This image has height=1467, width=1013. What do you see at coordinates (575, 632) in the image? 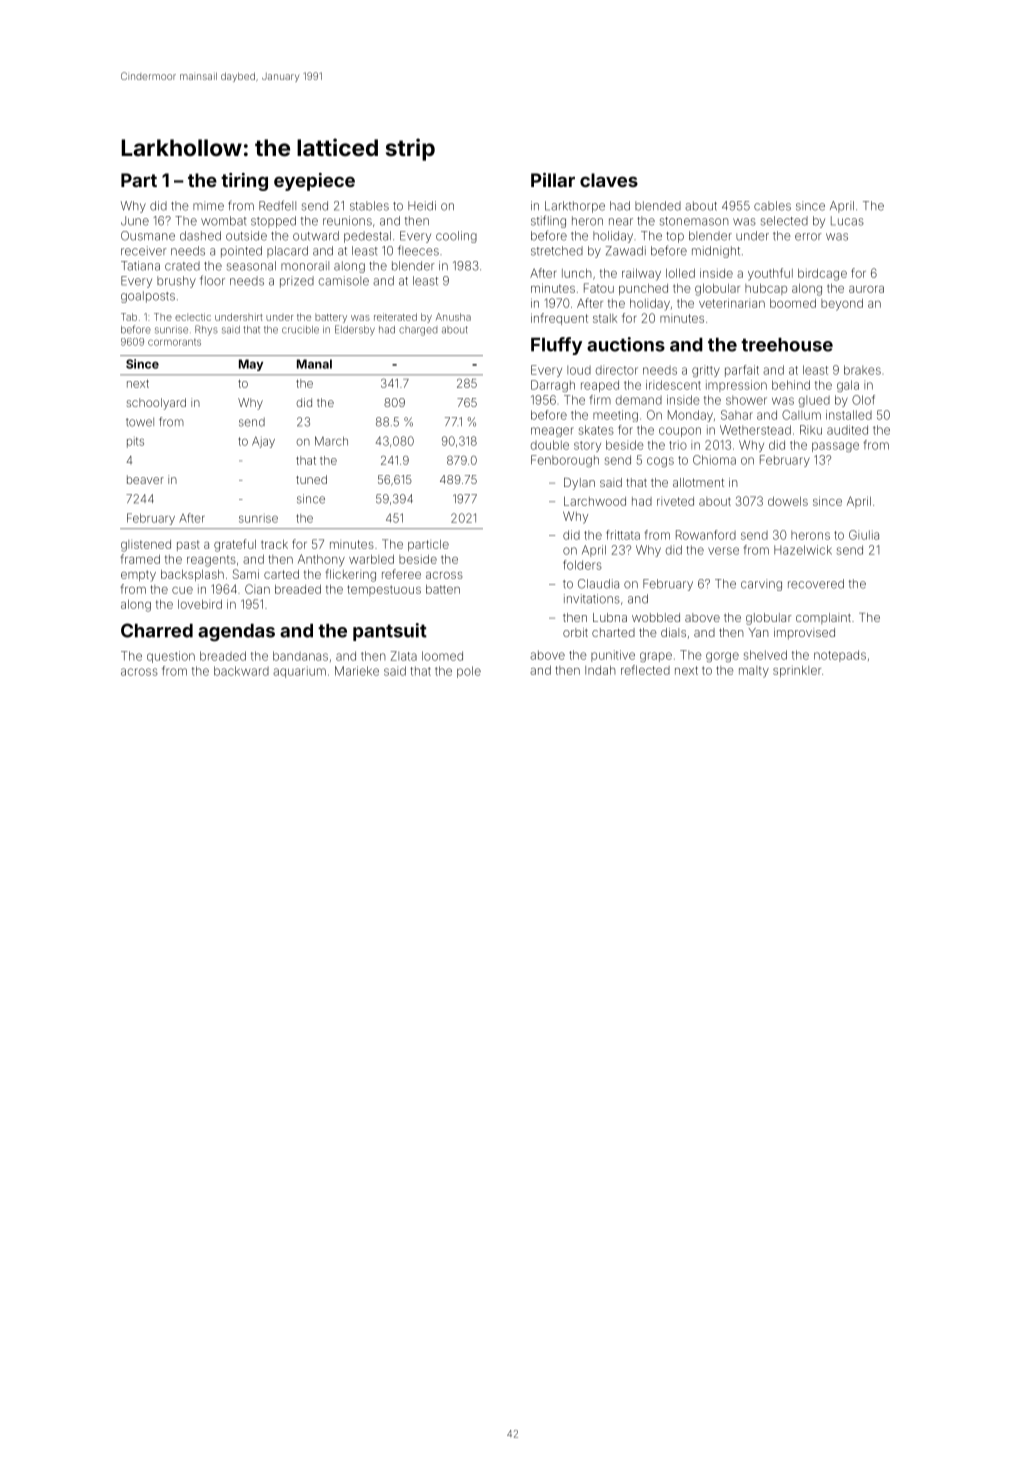
I see `orbit` at bounding box center [575, 632].
